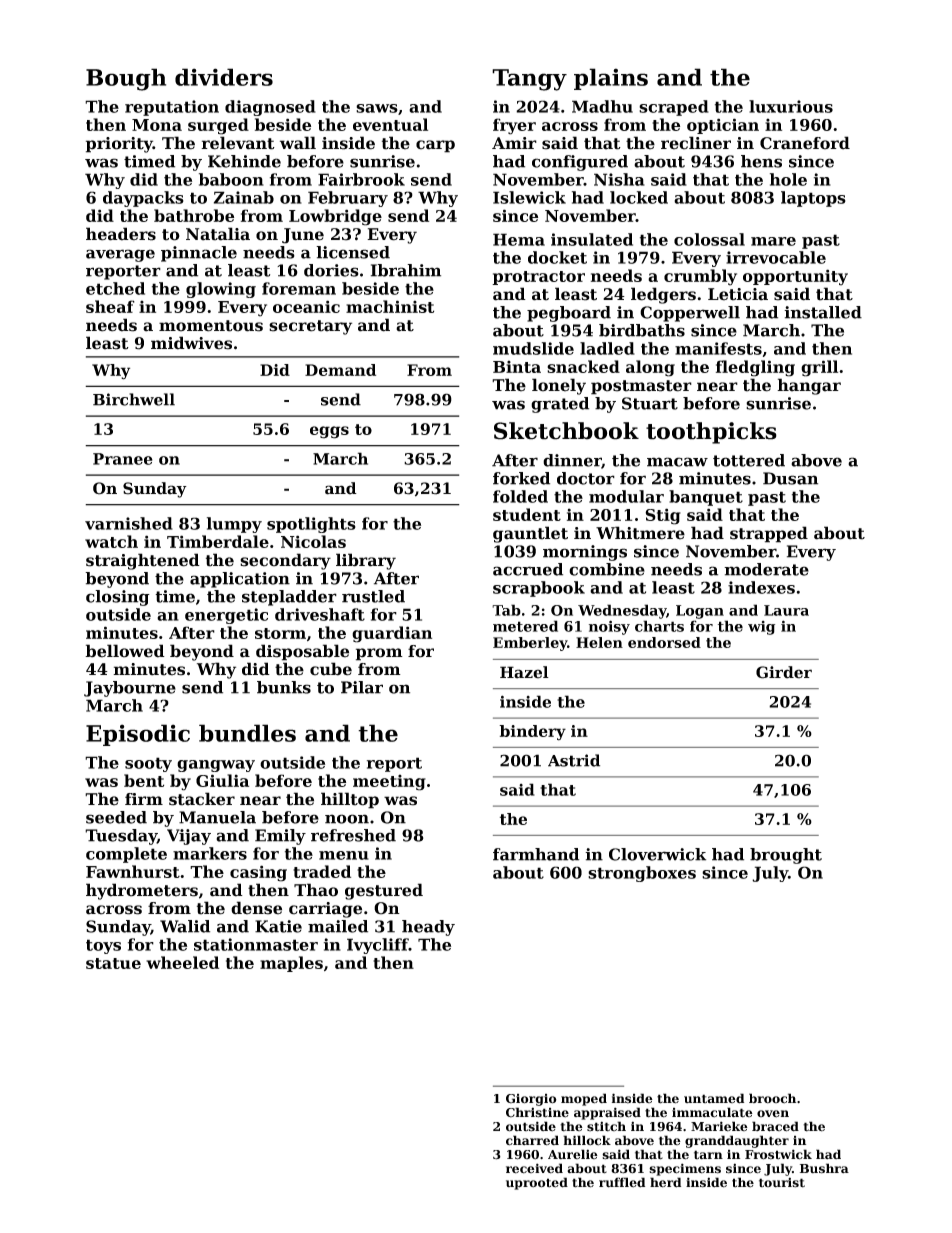 This page has width=952, height=1233. Describe the element at coordinates (537, 1183) in the page. I see `uprooted` at that location.
